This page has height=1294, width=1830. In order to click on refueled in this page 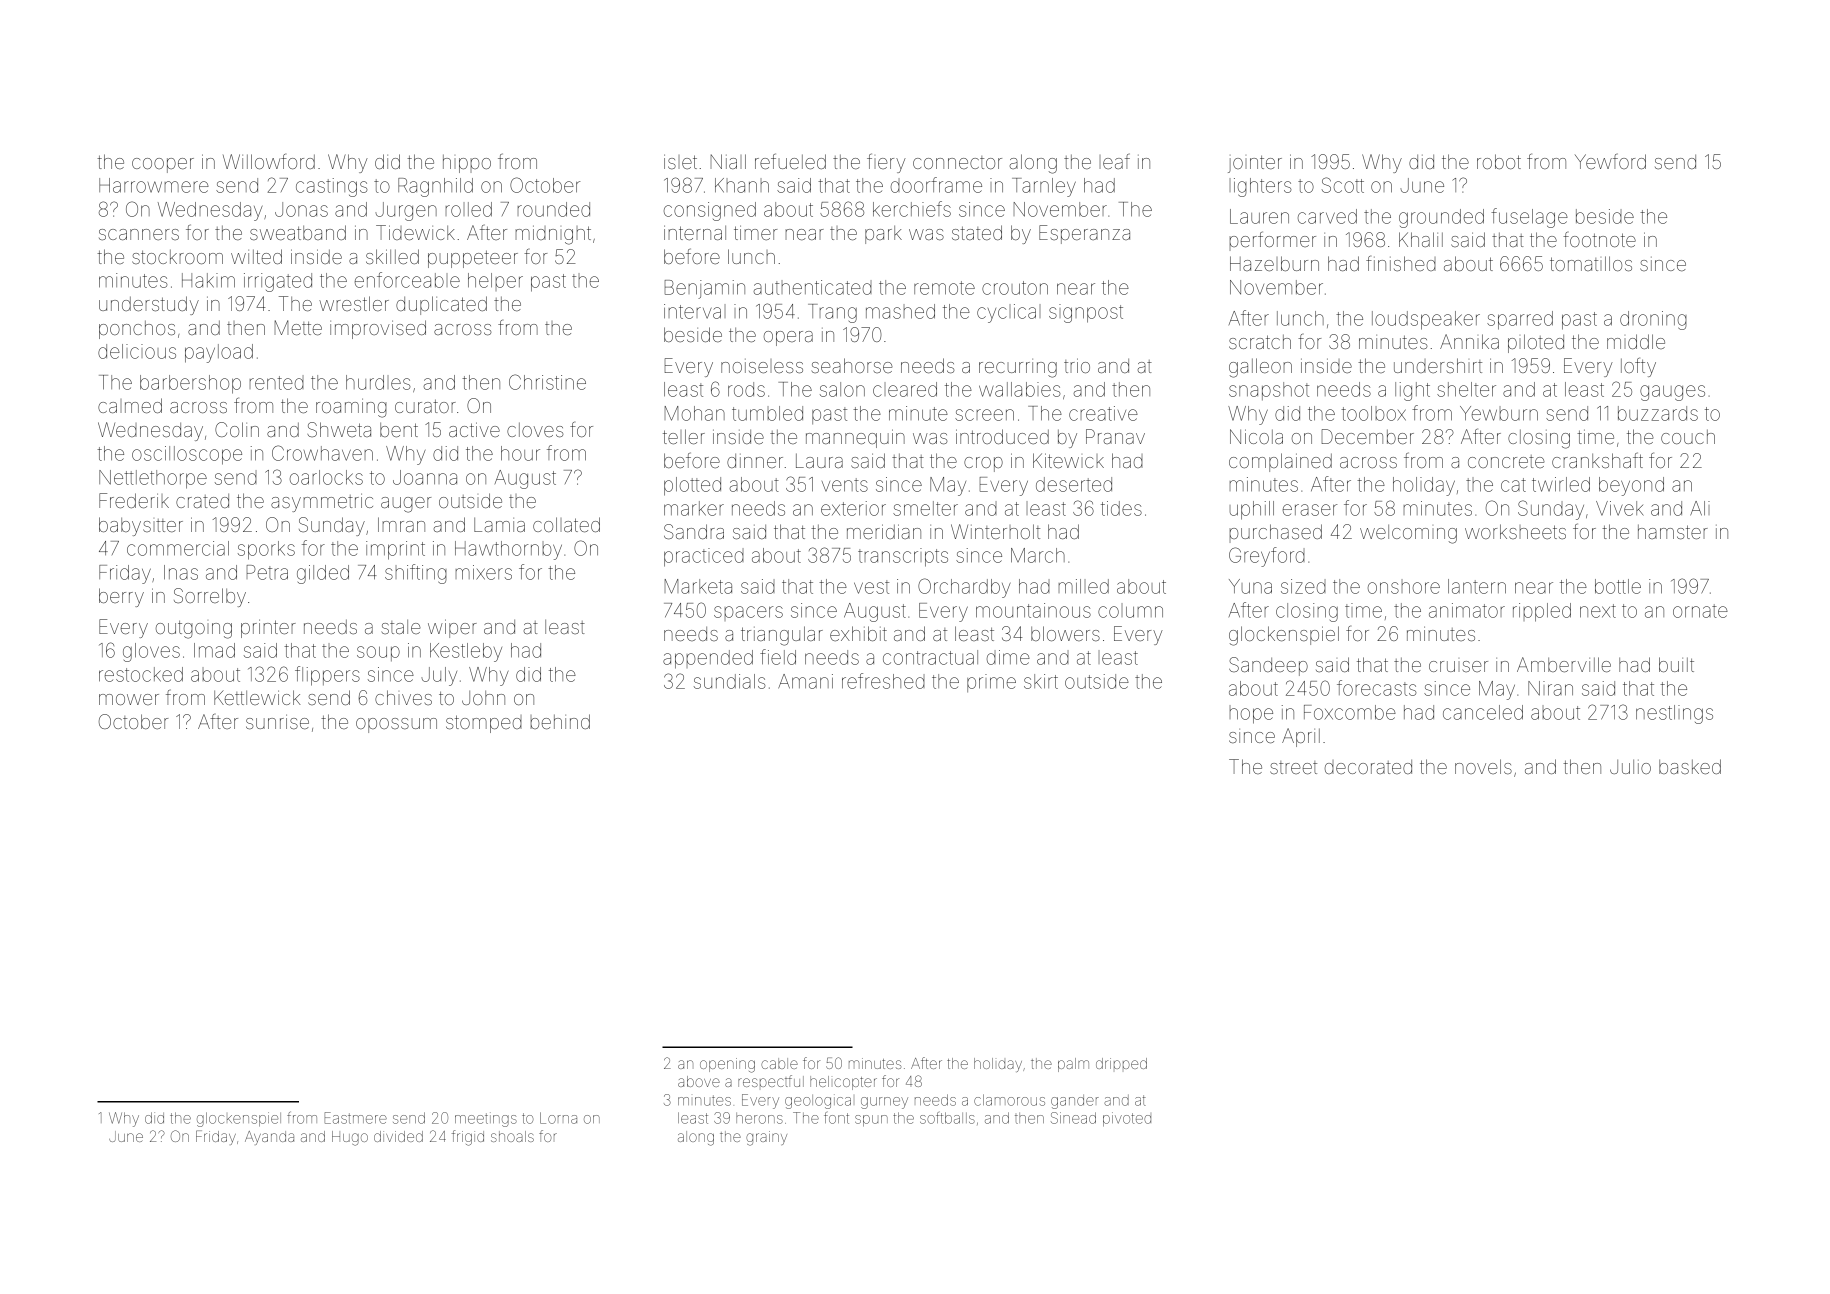, I will do `click(790, 161)`.
